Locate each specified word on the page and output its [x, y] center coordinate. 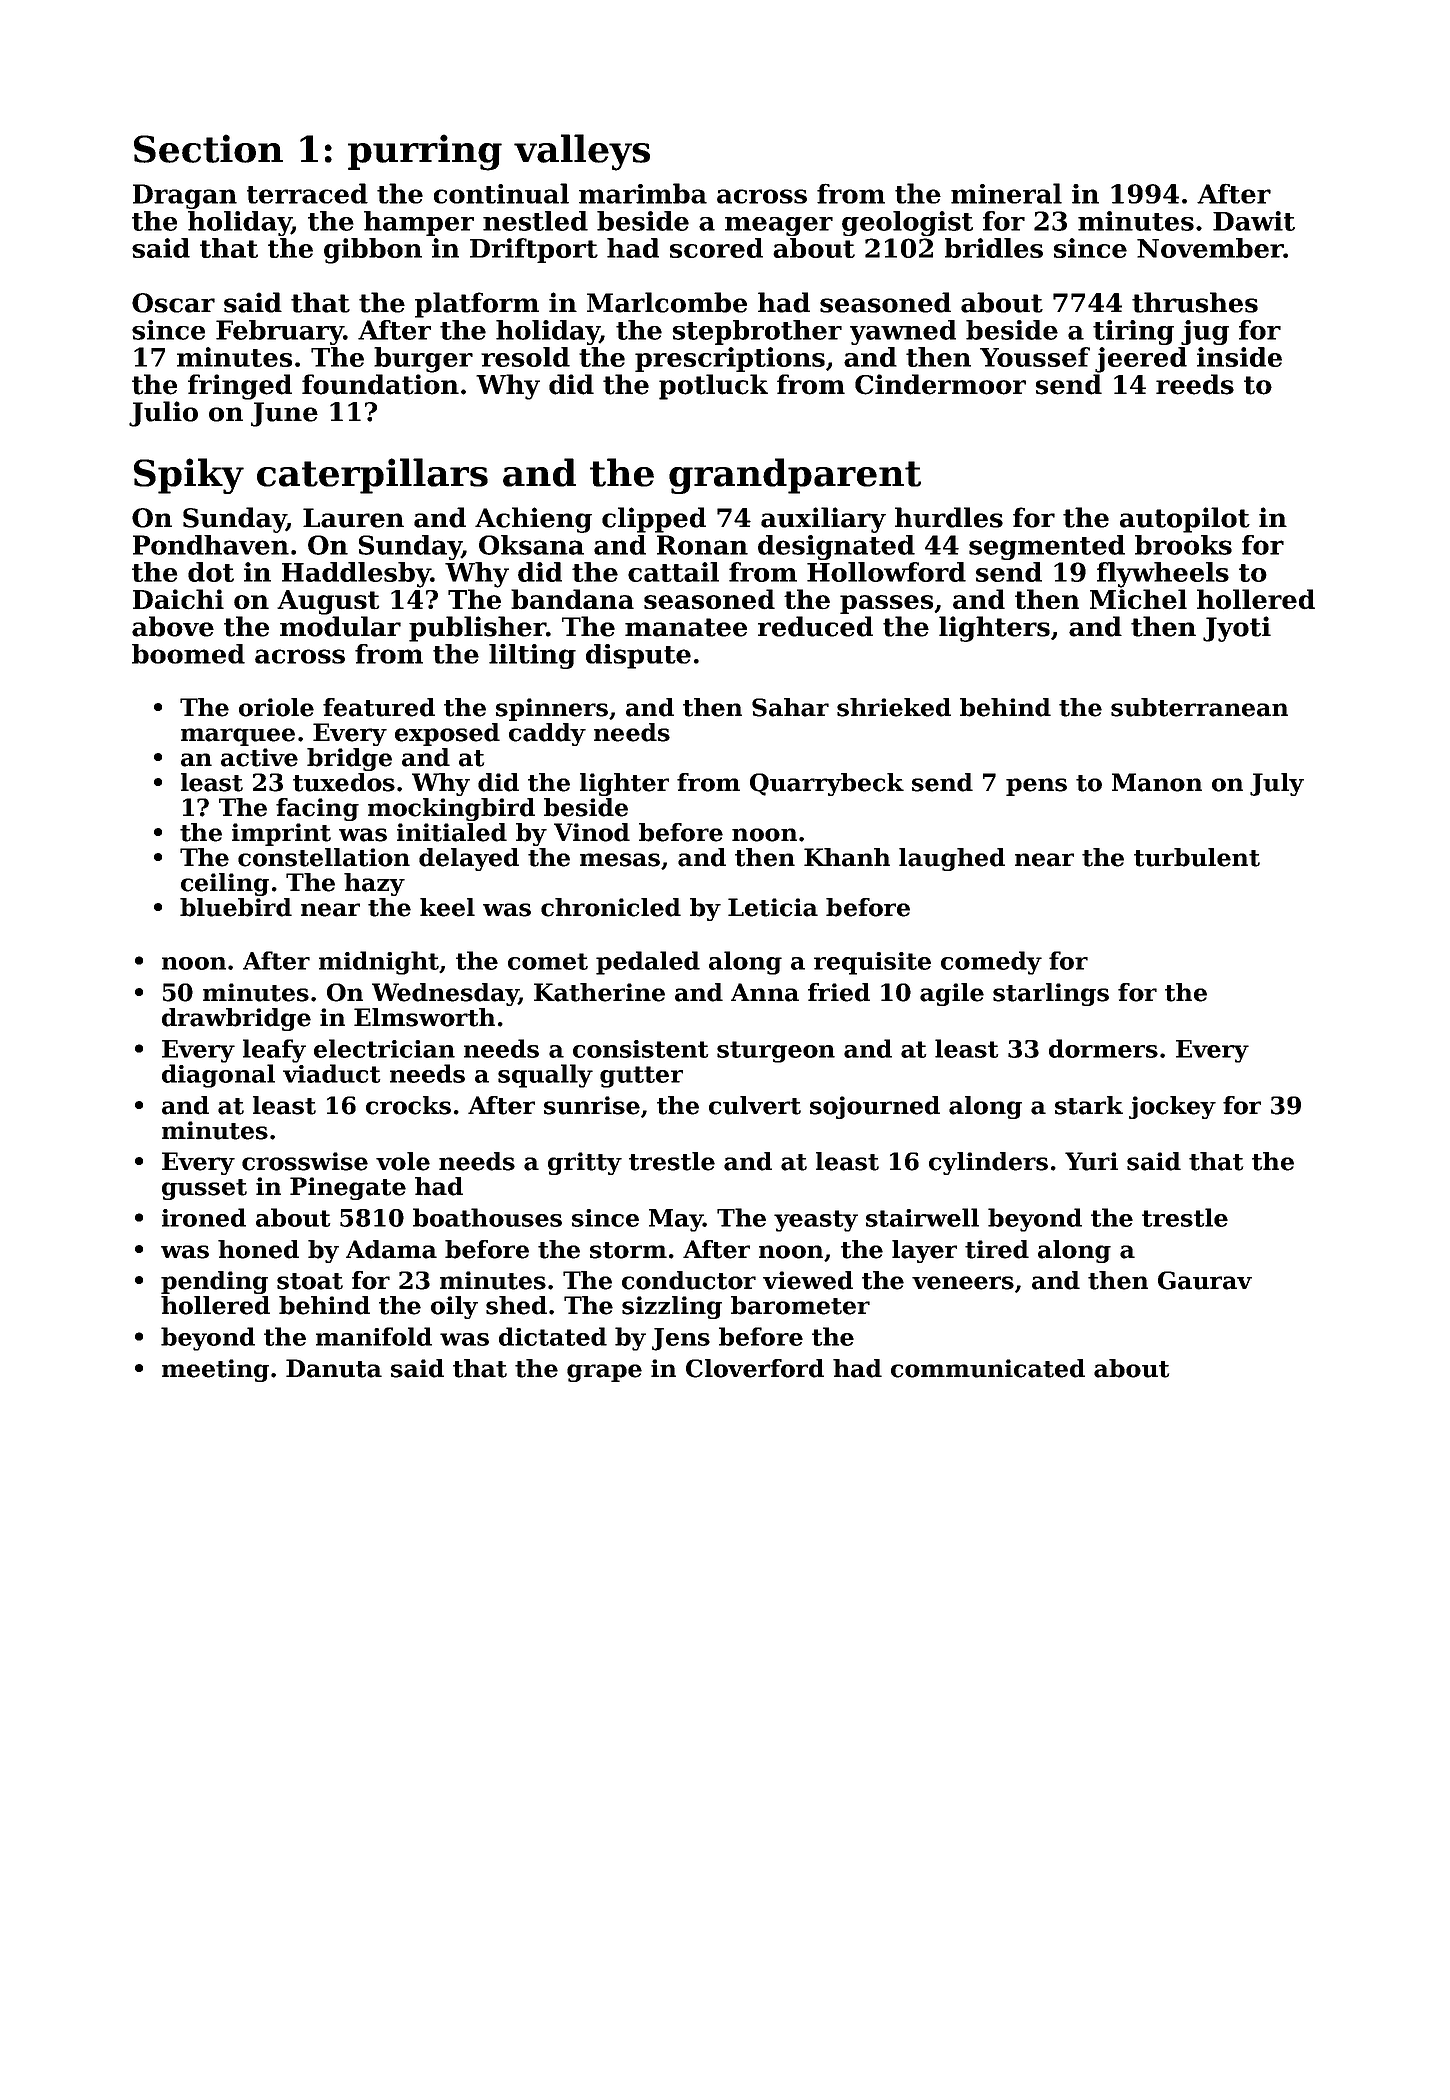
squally [545, 1076]
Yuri [1091, 1161]
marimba [643, 193]
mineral [1006, 193]
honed [258, 1249]
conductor [689, 1280]
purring [425, 152]
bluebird [236, 907]
